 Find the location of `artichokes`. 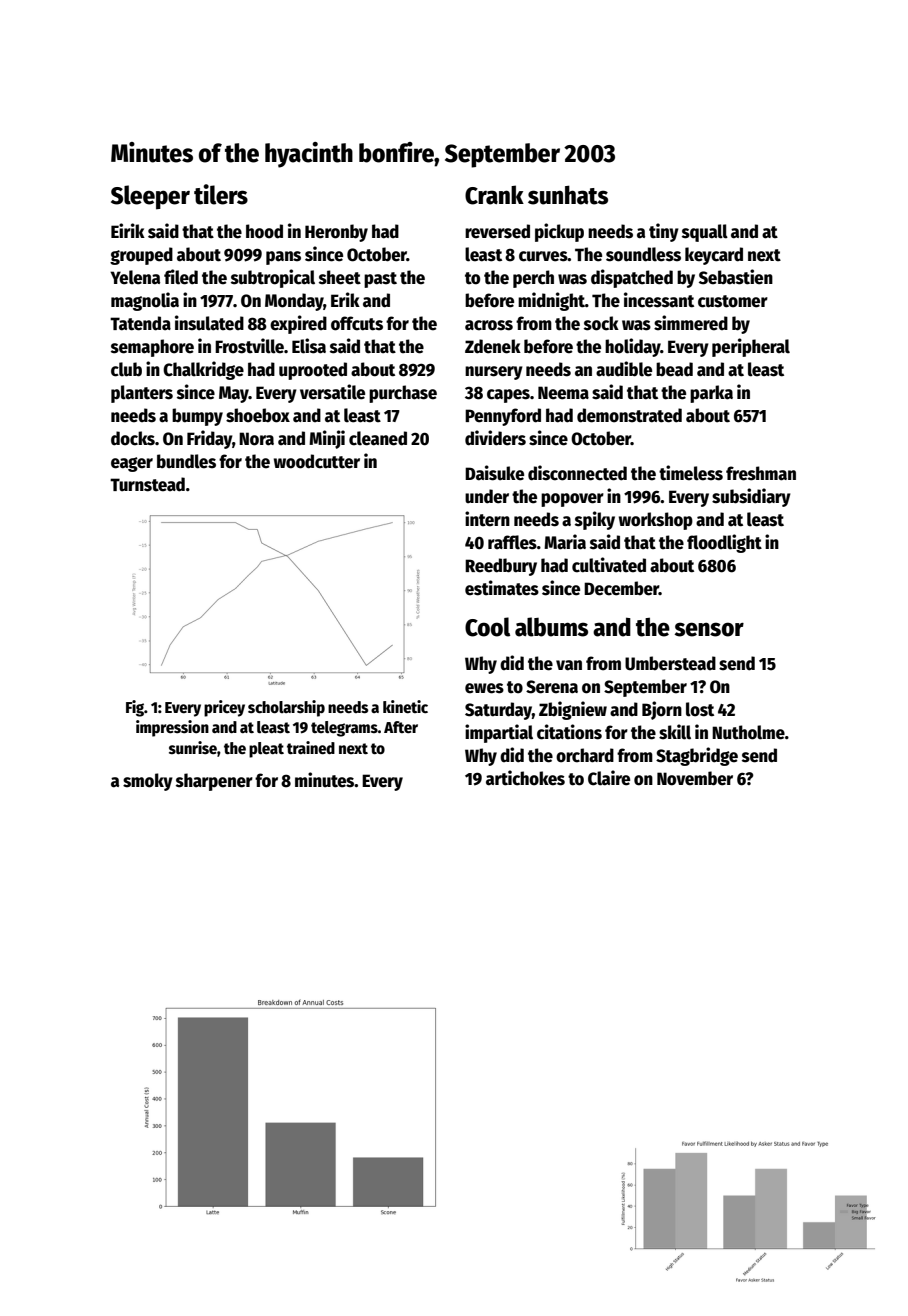

artichokes is located at coordinates (525, 778).
